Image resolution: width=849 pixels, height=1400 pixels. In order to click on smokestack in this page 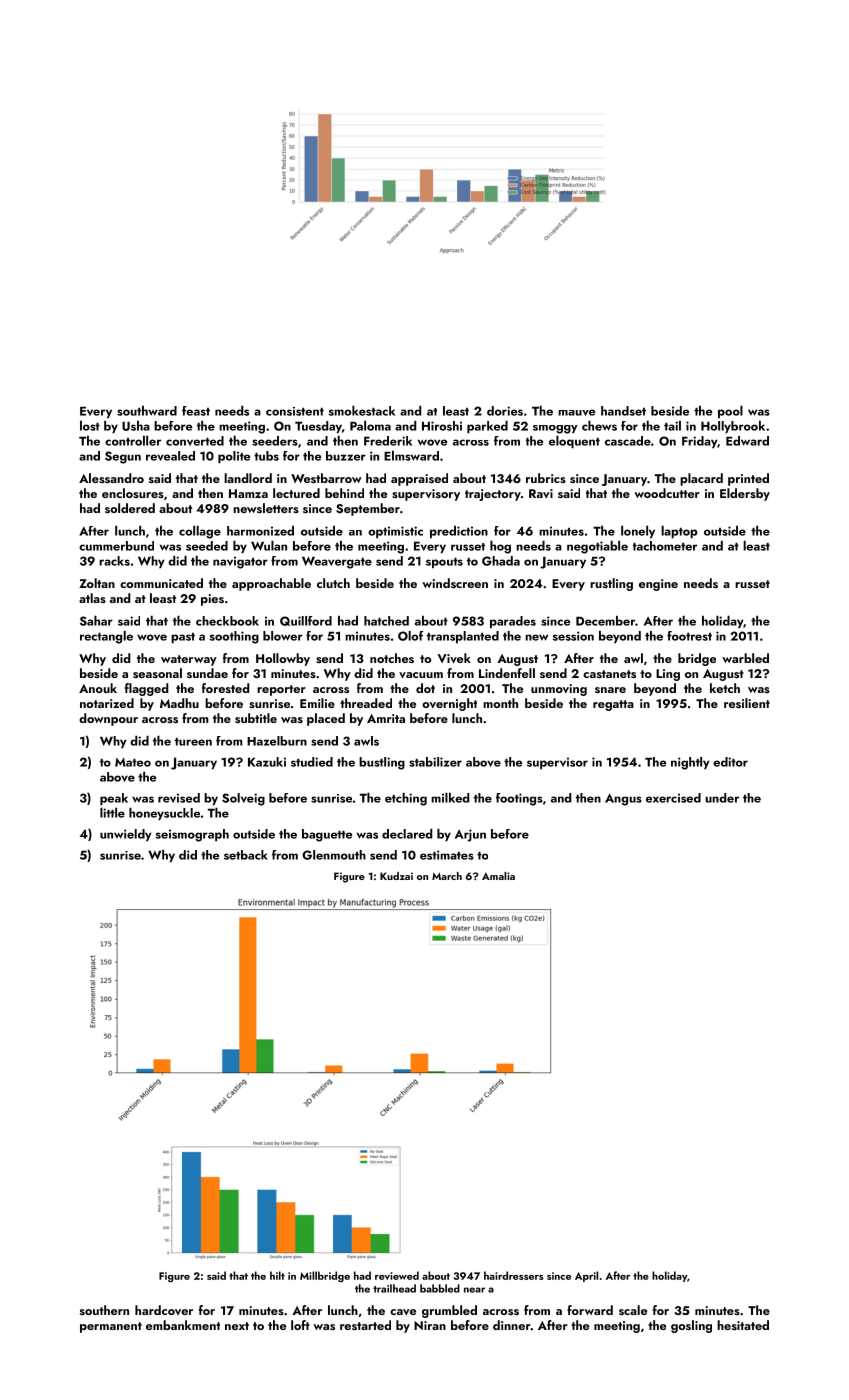, I will do `click(361, 410)`.
